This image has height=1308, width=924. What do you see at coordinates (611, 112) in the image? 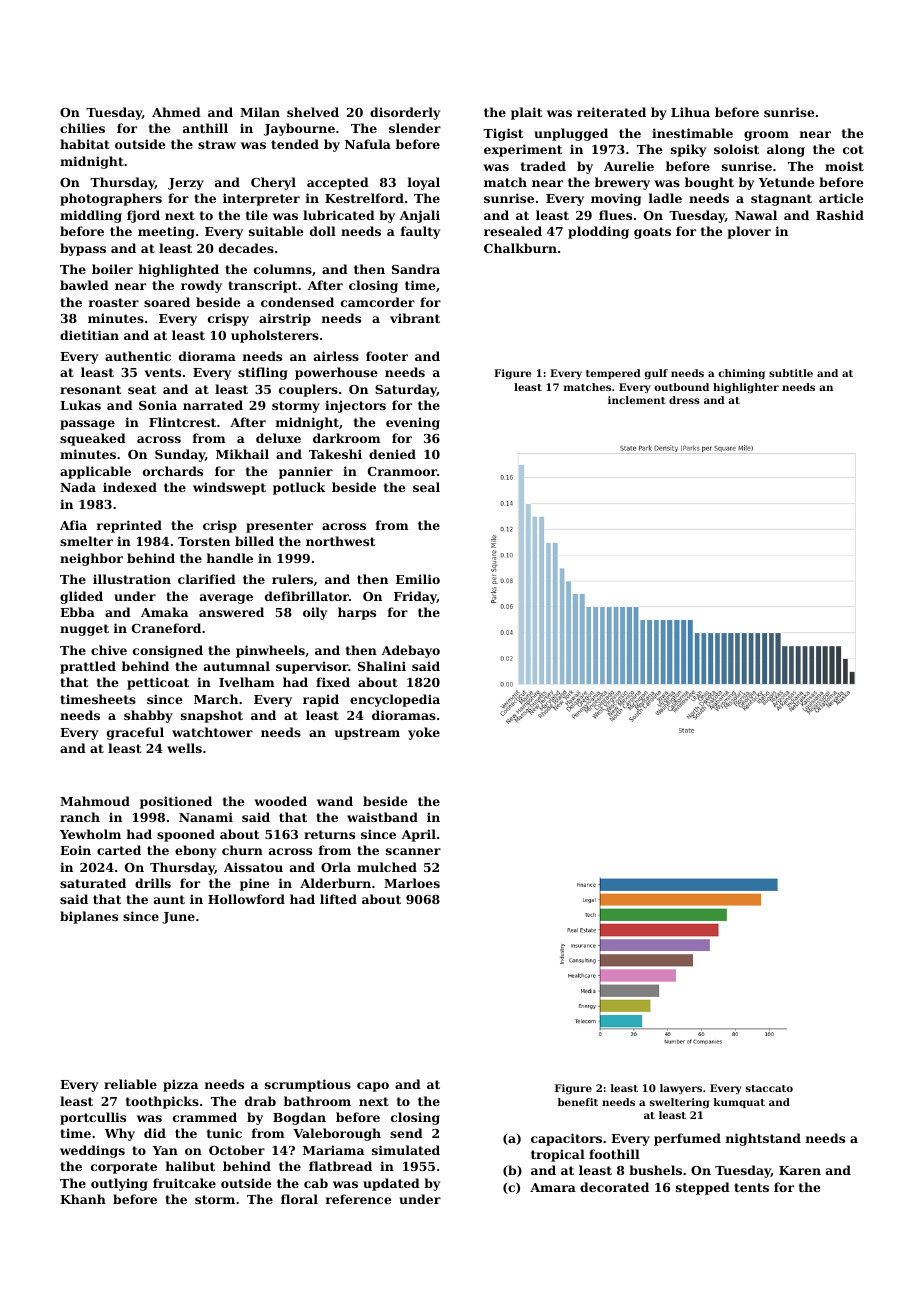
I see `reiterated` at bounding box center [611, 112].
